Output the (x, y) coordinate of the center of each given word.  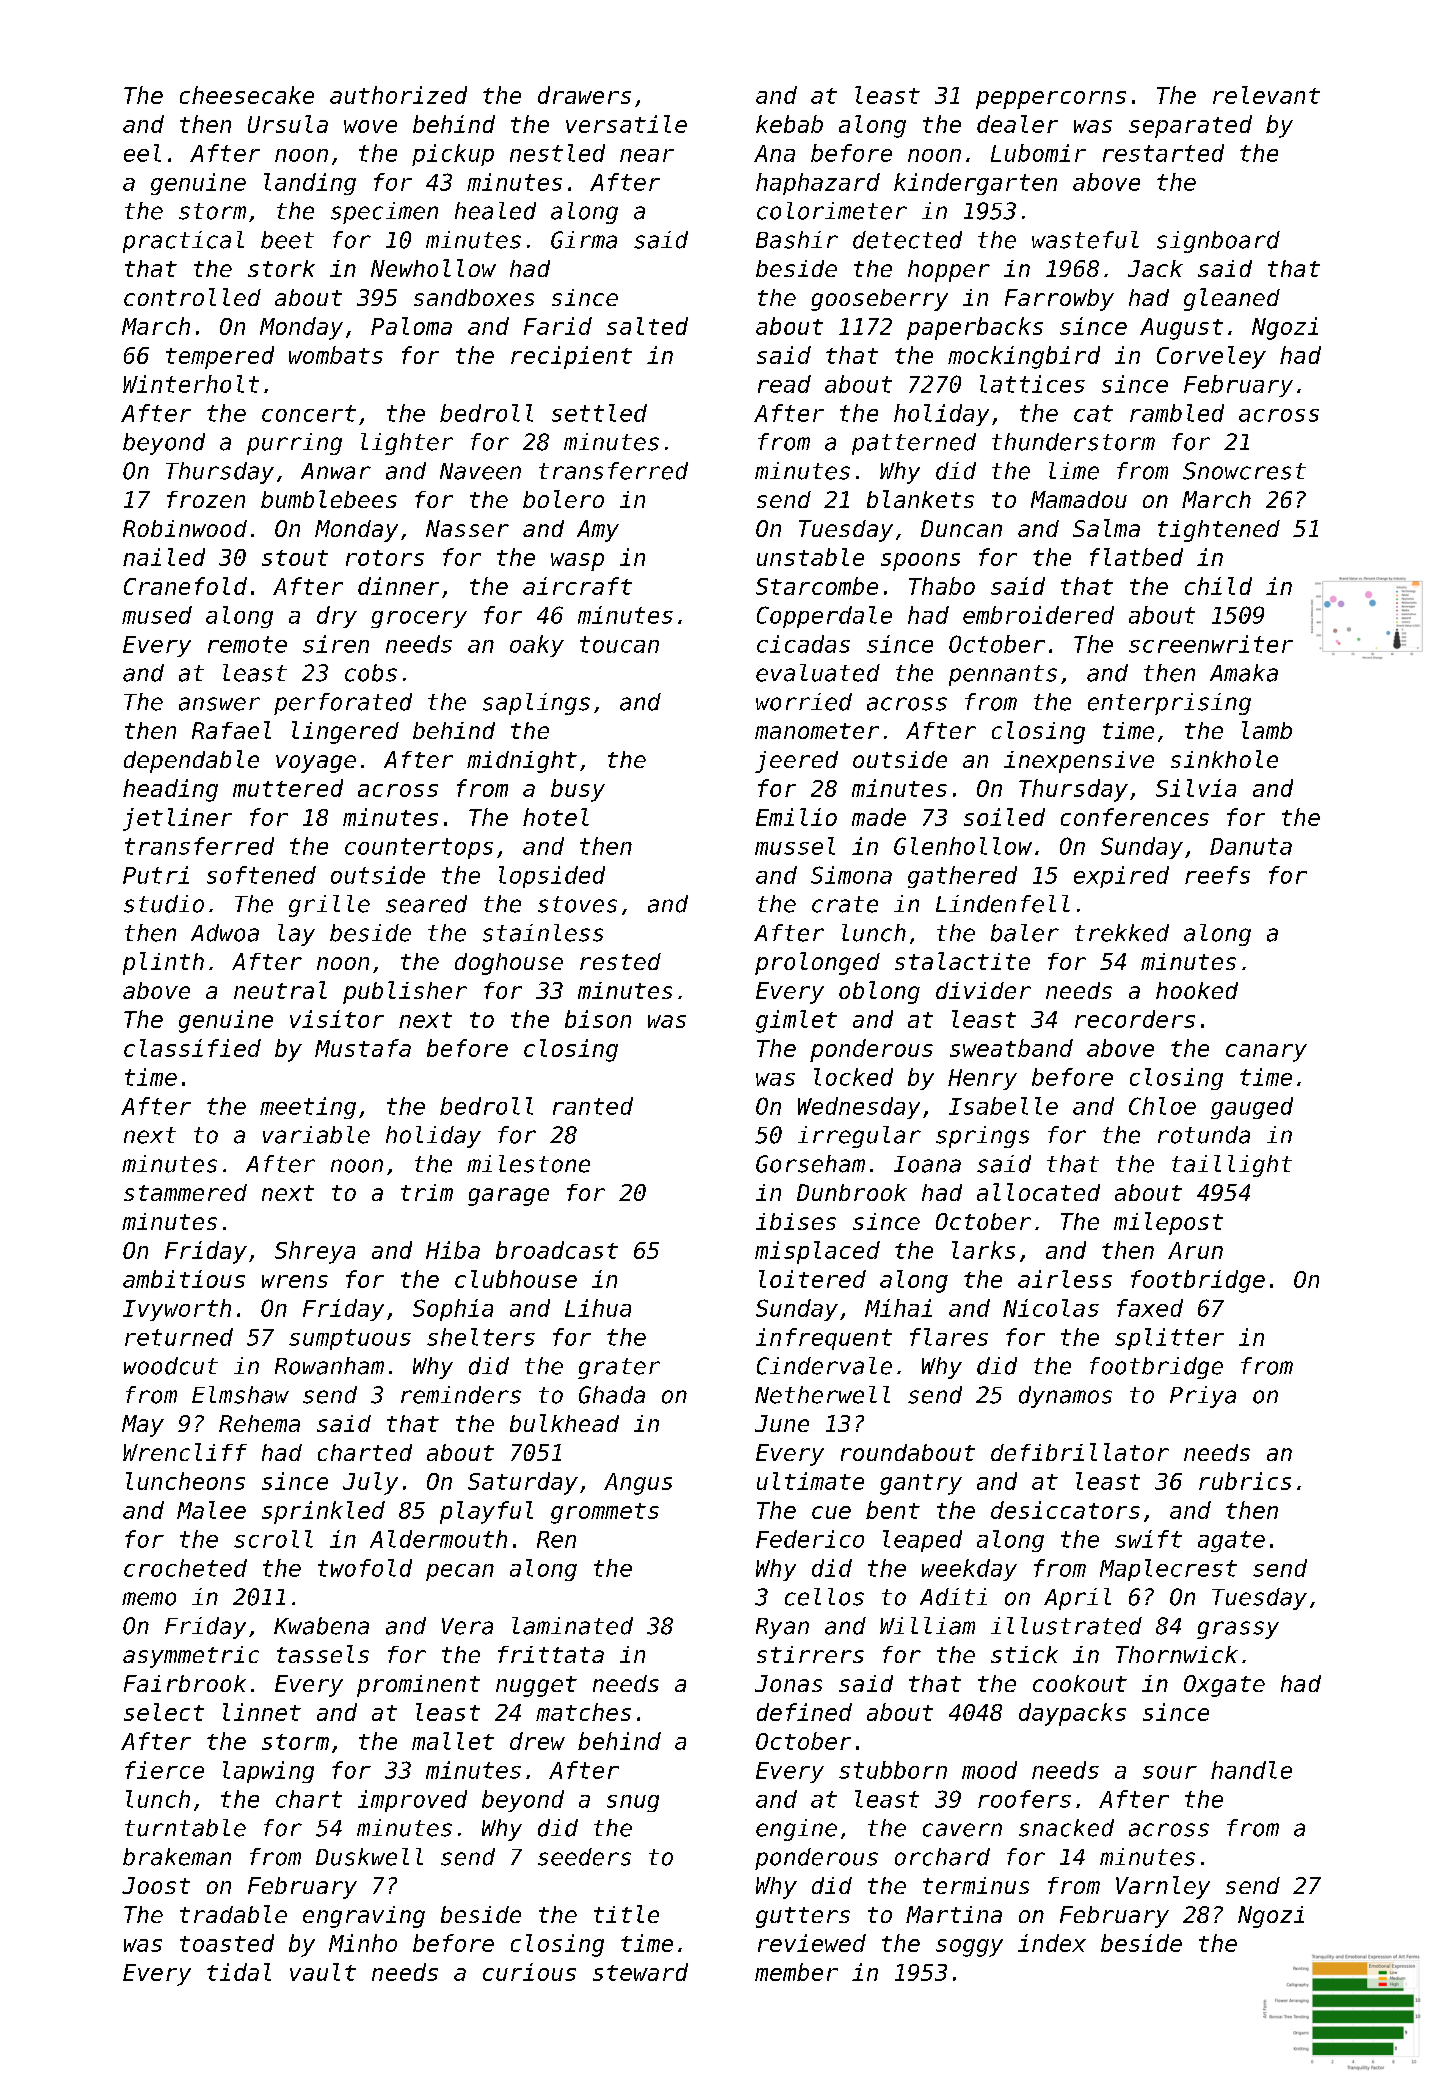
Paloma (411, 326)
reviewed (812, 1943)
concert (309, 413)
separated (1190, 126)
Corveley (1211, 357)
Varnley (1163, 1887)
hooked (1197, 990)
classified (192, 1048)
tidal (239, 1972)
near (647, 155)
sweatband (1011, 1048)
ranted (593, 1106)
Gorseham (810, 1164)
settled (599, 413)
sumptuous (350, 1339)
